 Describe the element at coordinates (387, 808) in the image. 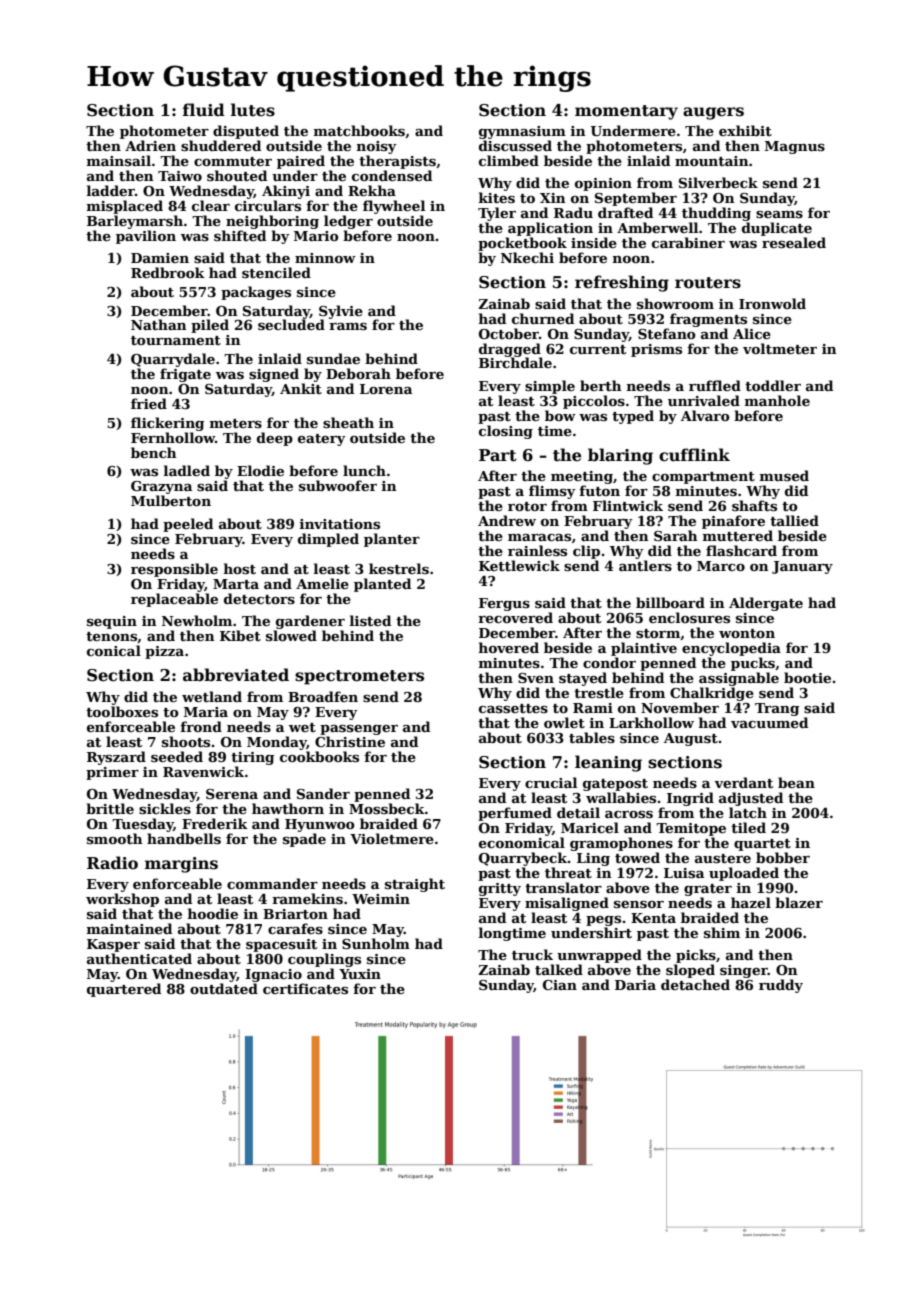

I see `Mossbeck` at that location.
